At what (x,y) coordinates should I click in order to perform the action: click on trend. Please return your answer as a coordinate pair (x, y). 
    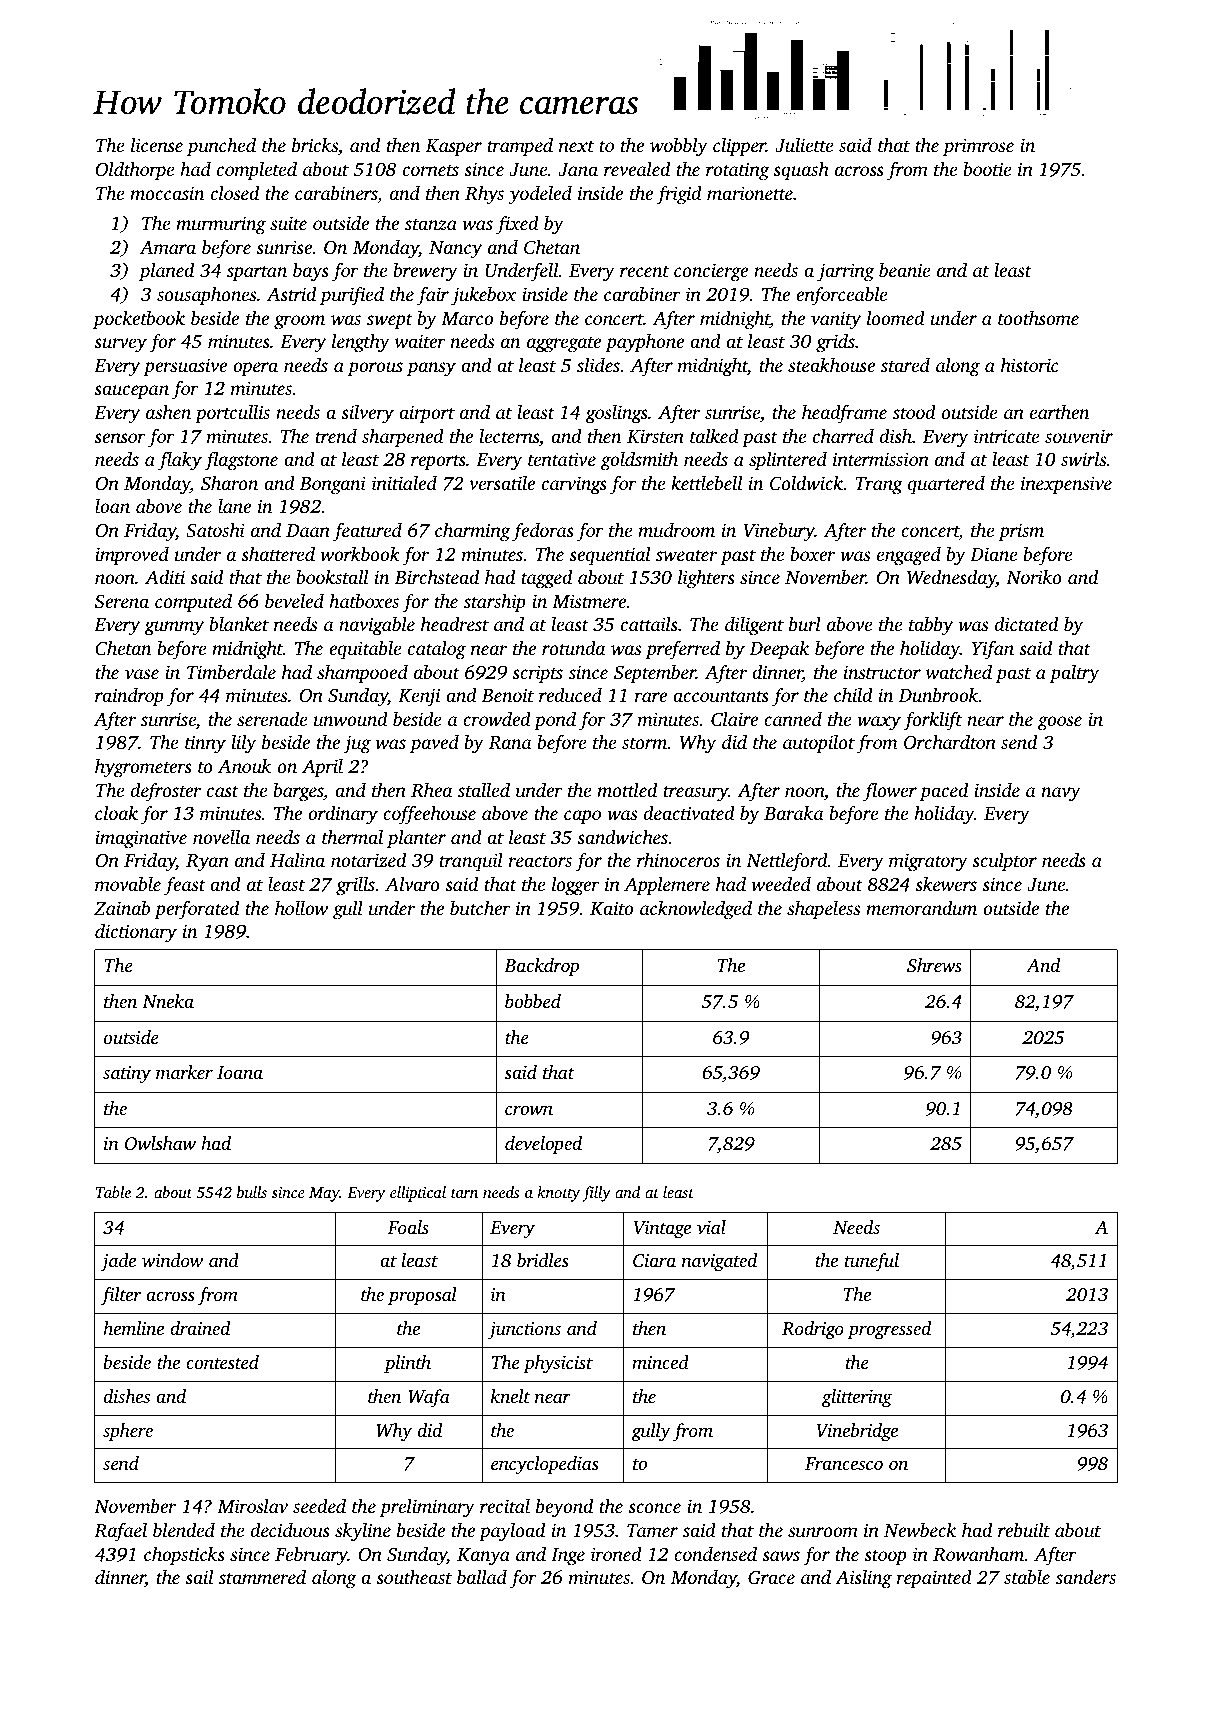
    Looking at the image, I should click on (336, 436).
